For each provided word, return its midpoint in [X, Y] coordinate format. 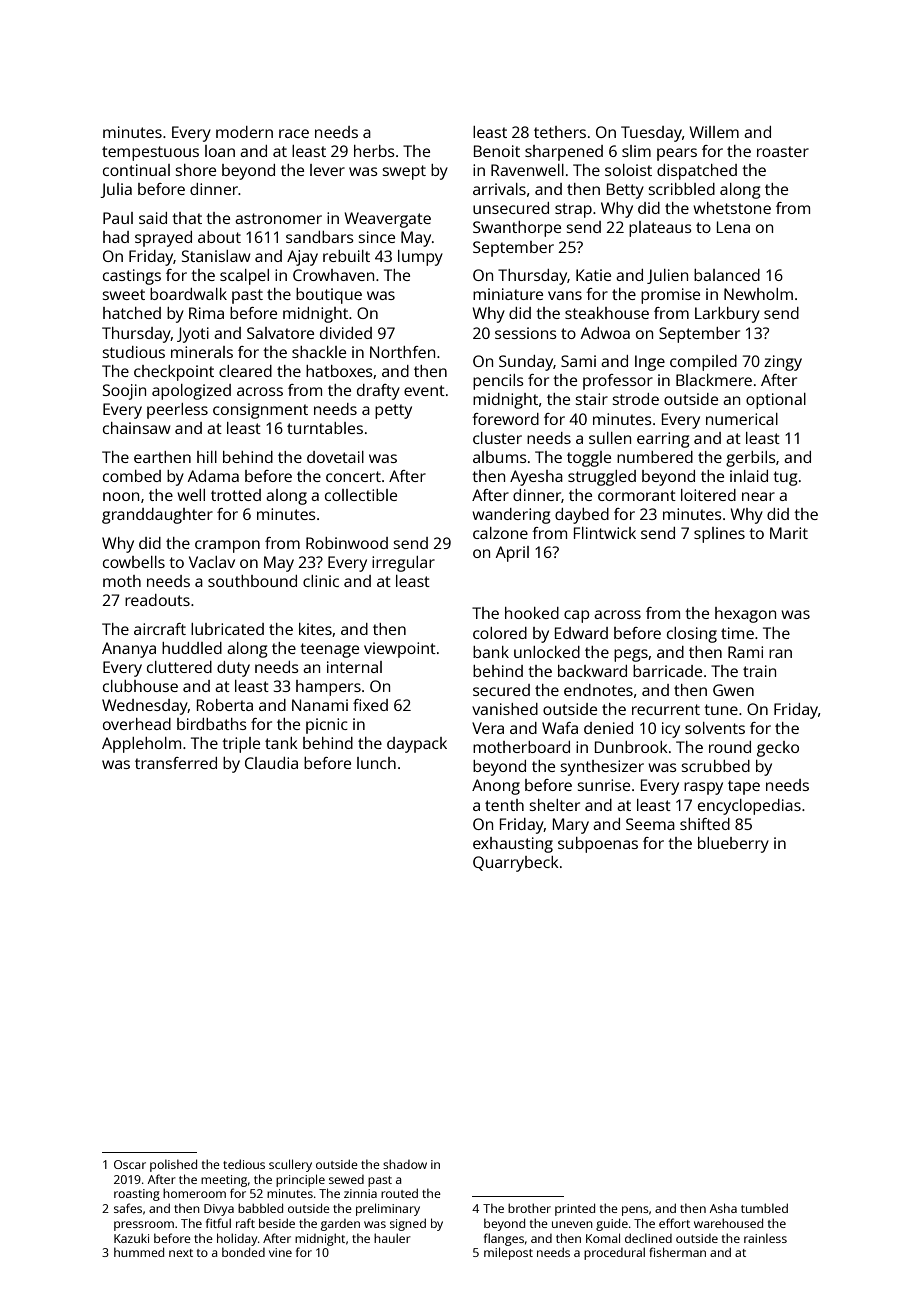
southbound [252, 581]
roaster [783, 151]
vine [280, 1252]
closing [692, 635]
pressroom [144, 1226]
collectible [361, 495]
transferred [176, 763]
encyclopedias [749, 807]
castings [132, 277]
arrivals [499, 189]
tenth [504, 805]
